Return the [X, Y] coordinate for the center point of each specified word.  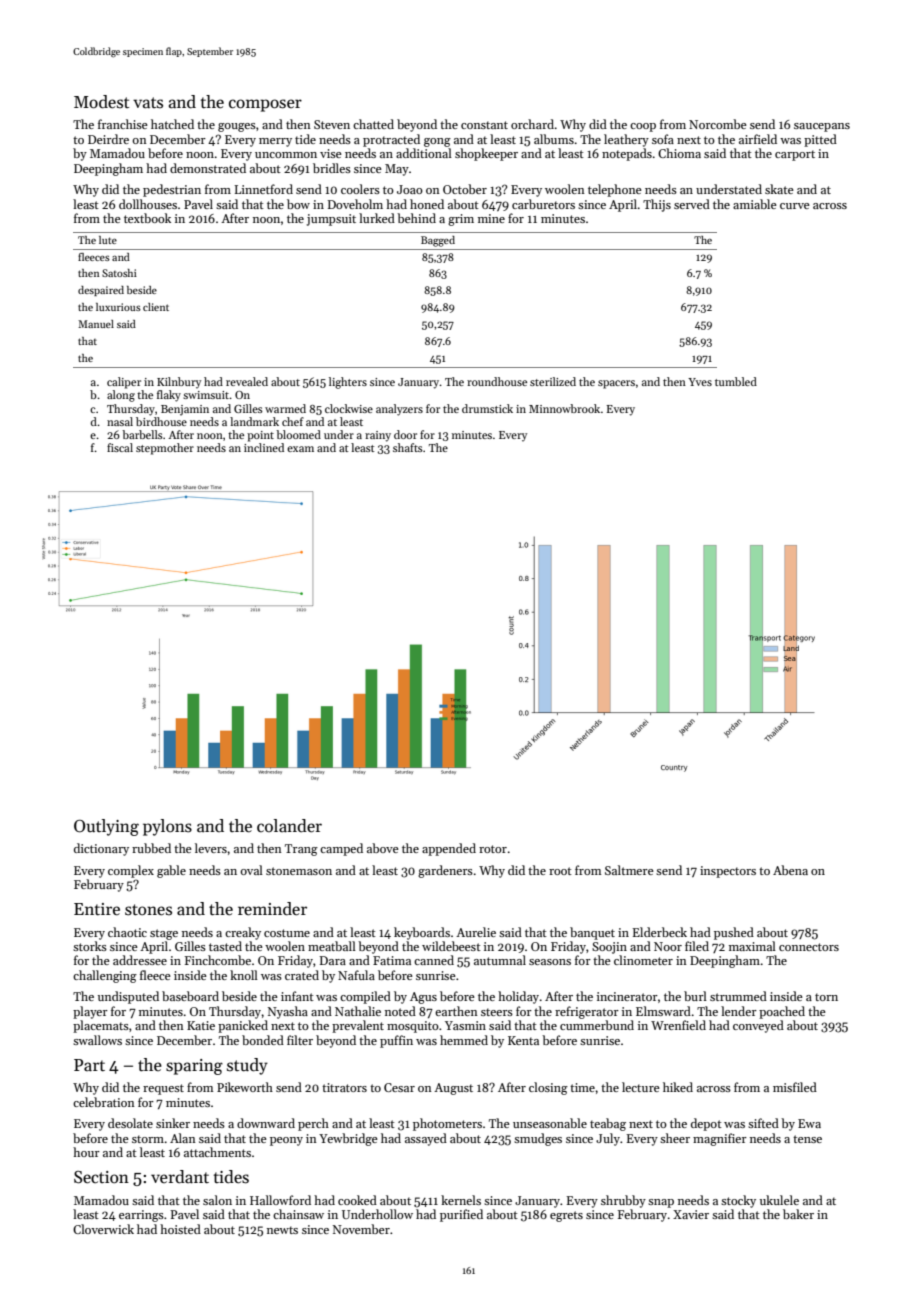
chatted [373, 124]
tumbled [736, 381]
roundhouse [497, 381]
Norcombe [718, 124]
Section [101, 1177]
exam [300, 449]
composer [265, 105]
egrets [566, 1216]
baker [798, 1214]
